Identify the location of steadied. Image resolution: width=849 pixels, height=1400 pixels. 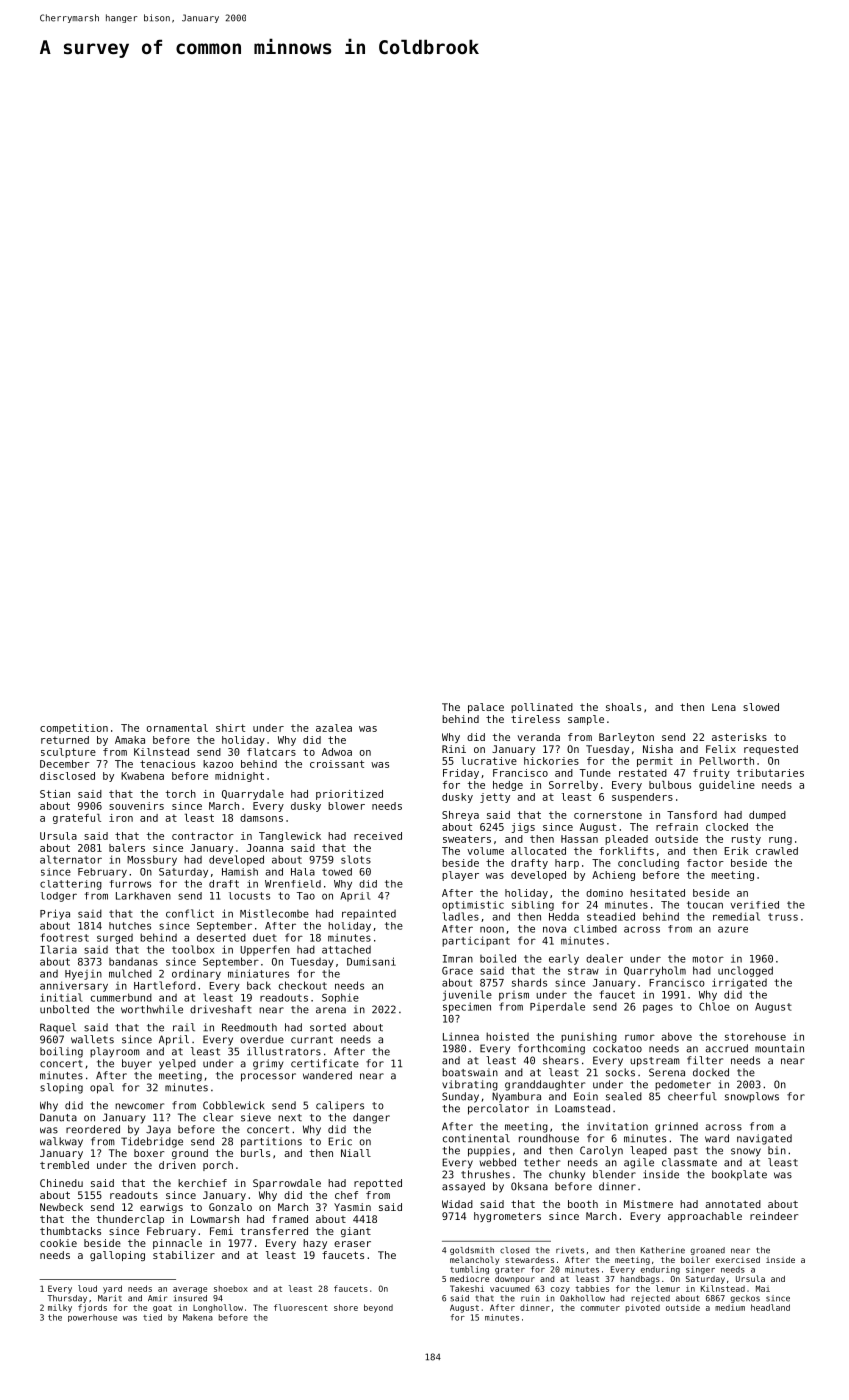
(611, 916).
